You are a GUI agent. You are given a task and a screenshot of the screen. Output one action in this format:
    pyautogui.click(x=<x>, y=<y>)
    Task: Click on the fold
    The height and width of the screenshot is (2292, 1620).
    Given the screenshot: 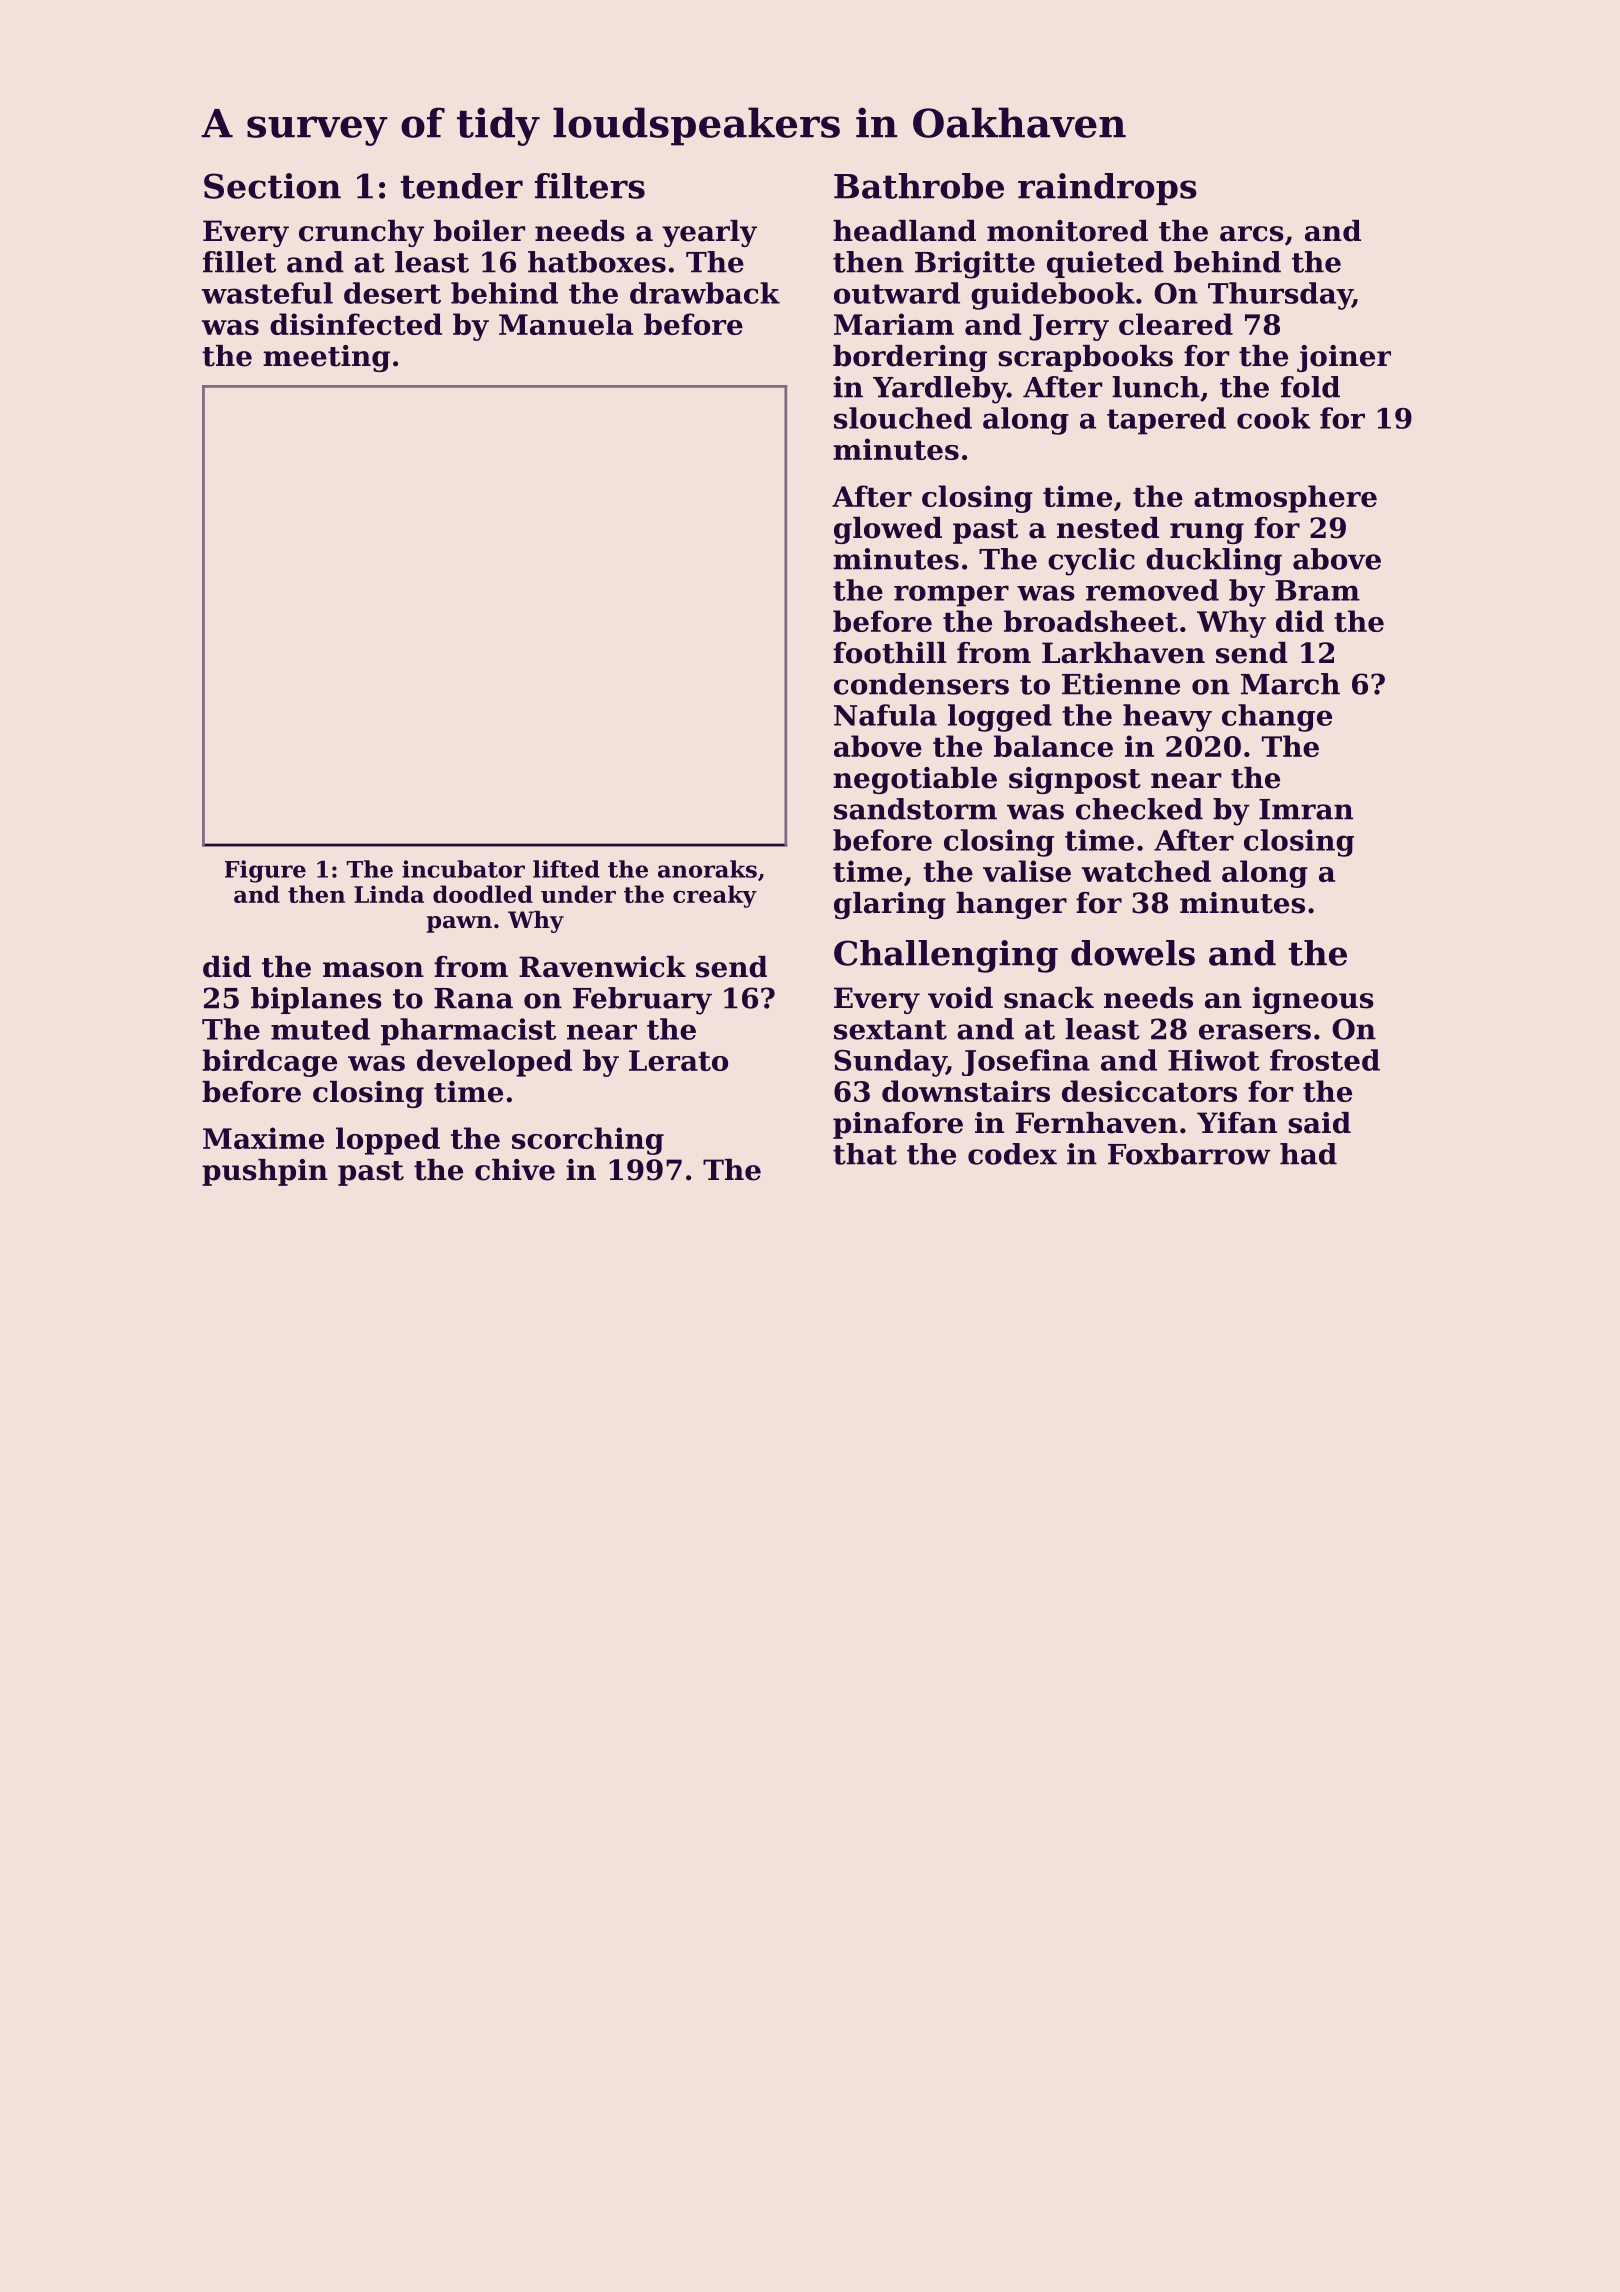 What is the action you would take?
    pyautogui.click(x=1310, y=387)
